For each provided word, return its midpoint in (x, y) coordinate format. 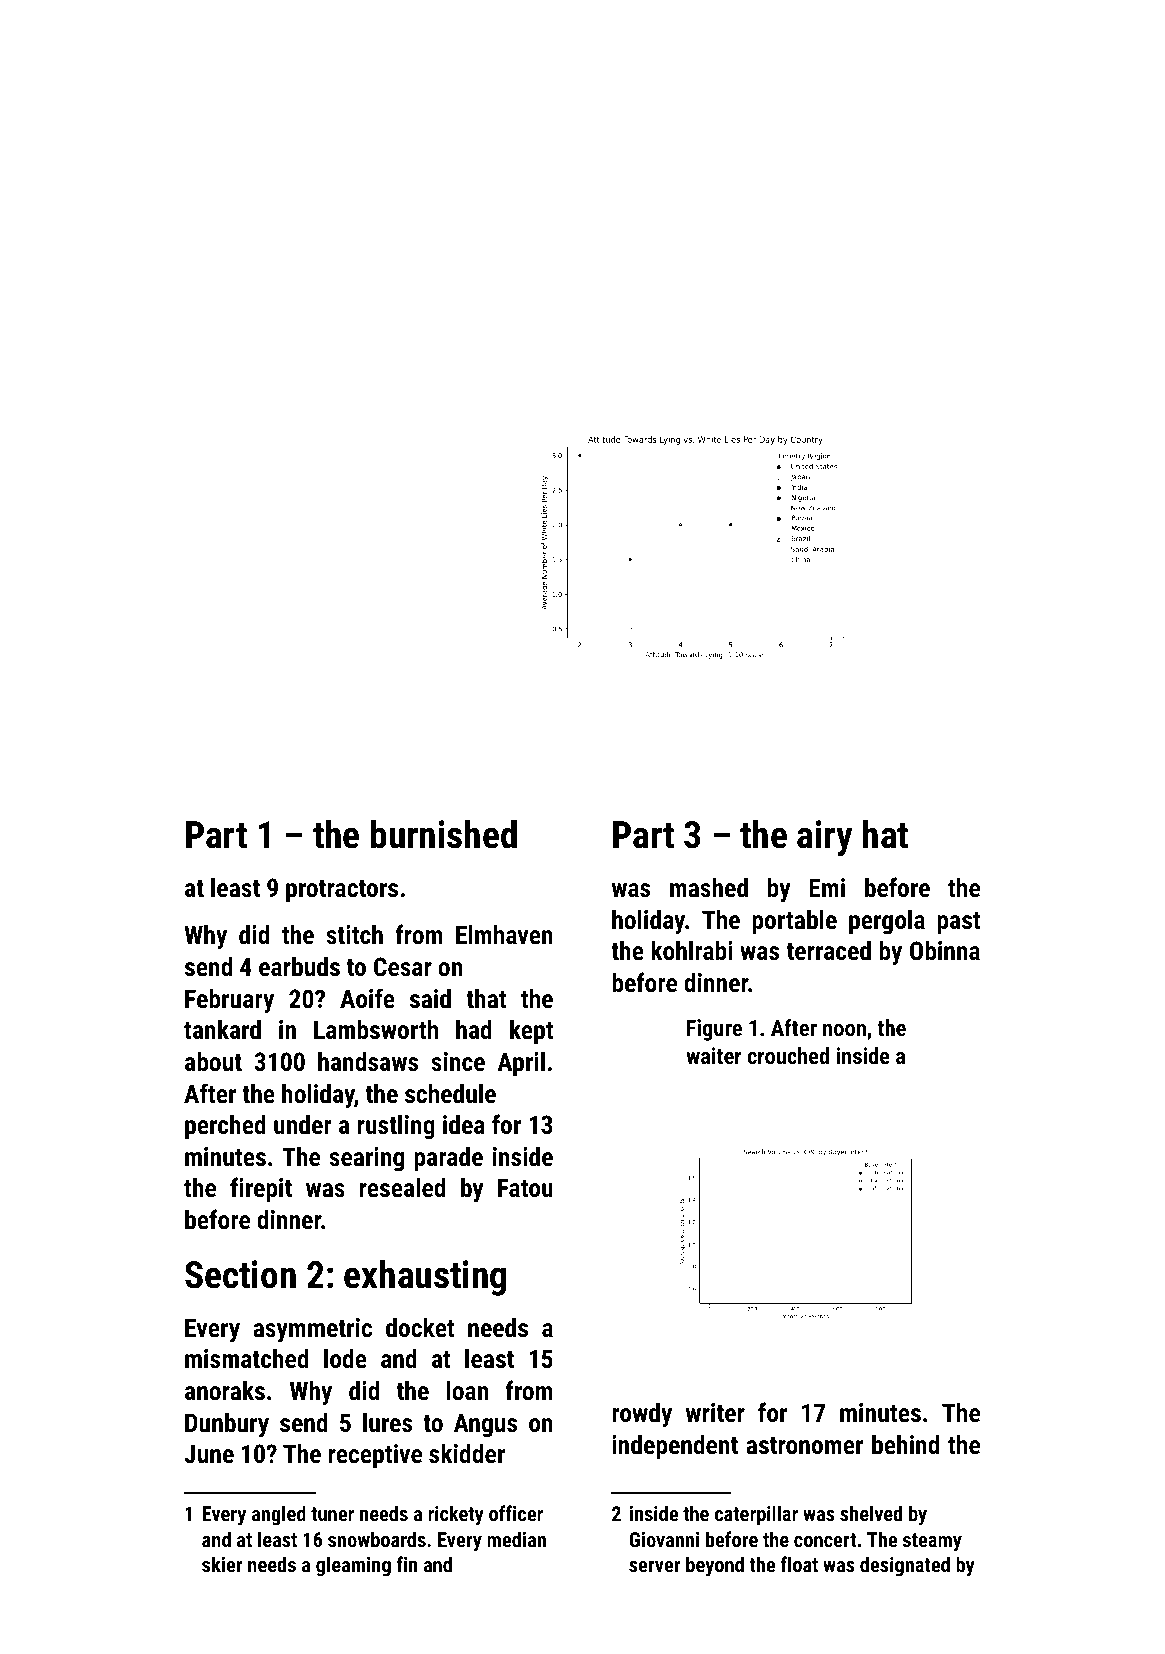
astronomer (804, 1445)
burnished (444, 834)
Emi (827, 887)
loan (467, 1390)
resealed (402, 1187)
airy (824, 838)
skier (222, 1564)
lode (345, 1358)
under (303, 1124)
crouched (788, 1055)
